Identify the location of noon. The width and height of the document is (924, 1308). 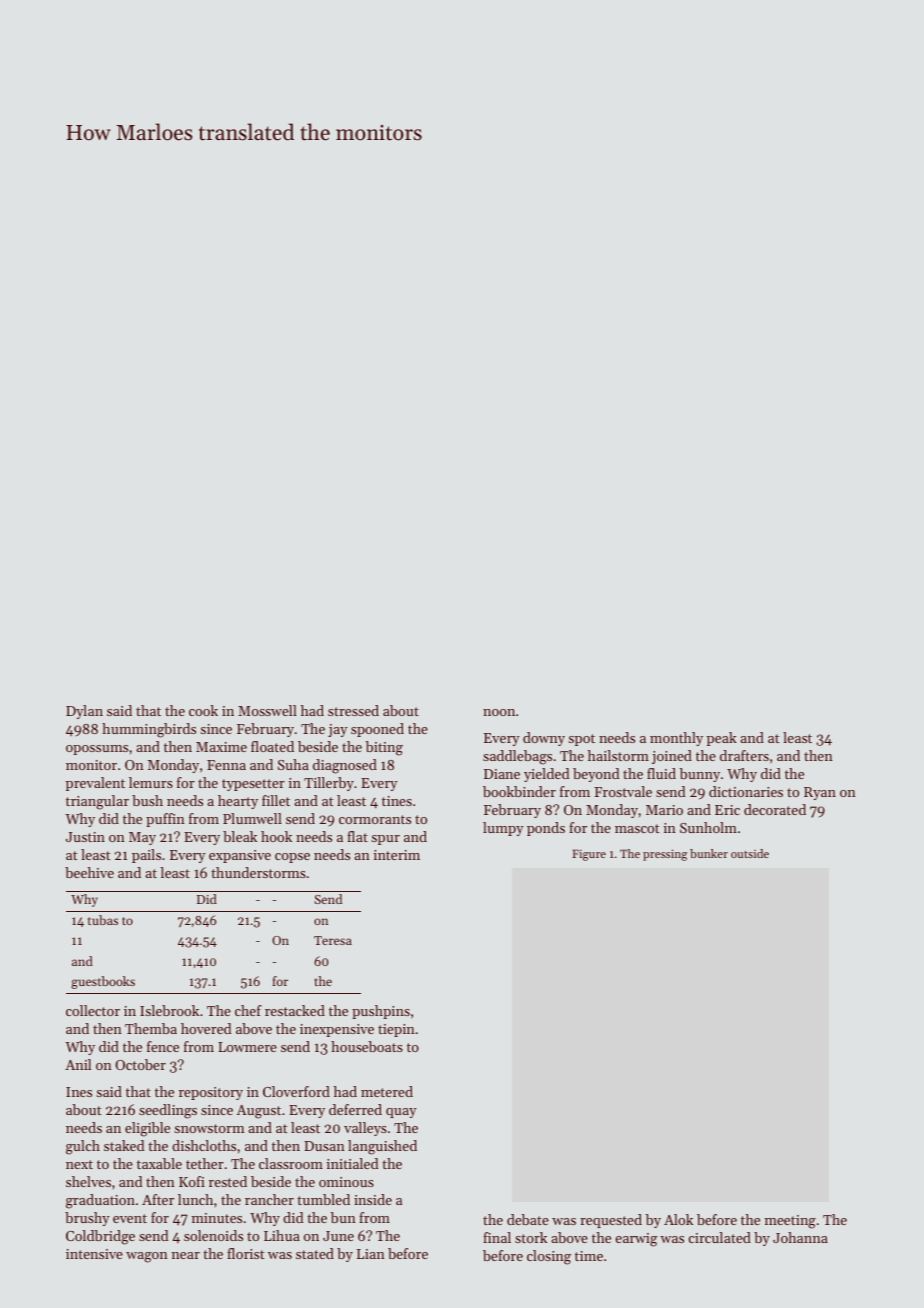
(499, 712).
